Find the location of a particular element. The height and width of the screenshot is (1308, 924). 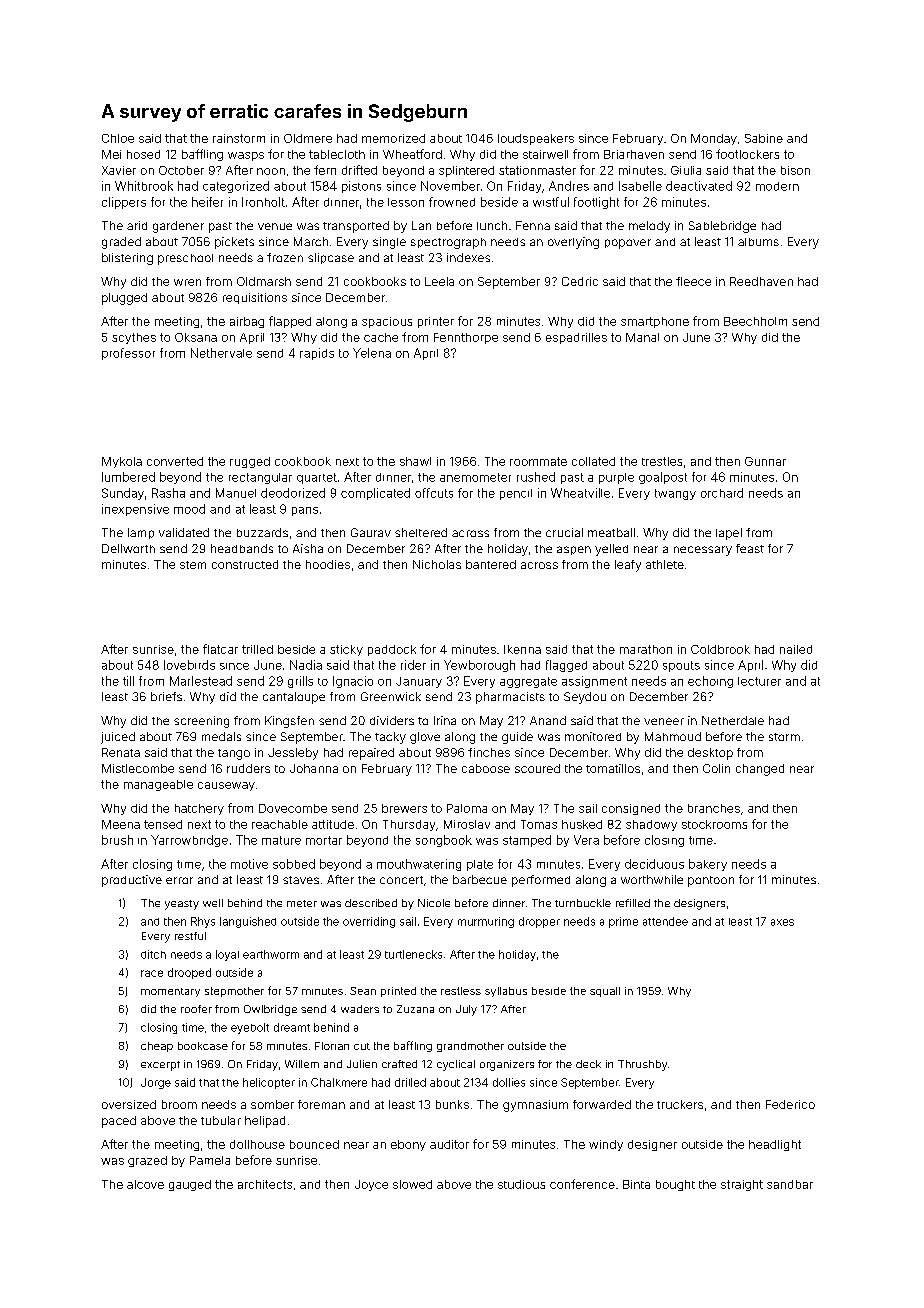

pencil is located at coordinates (516, 494).
